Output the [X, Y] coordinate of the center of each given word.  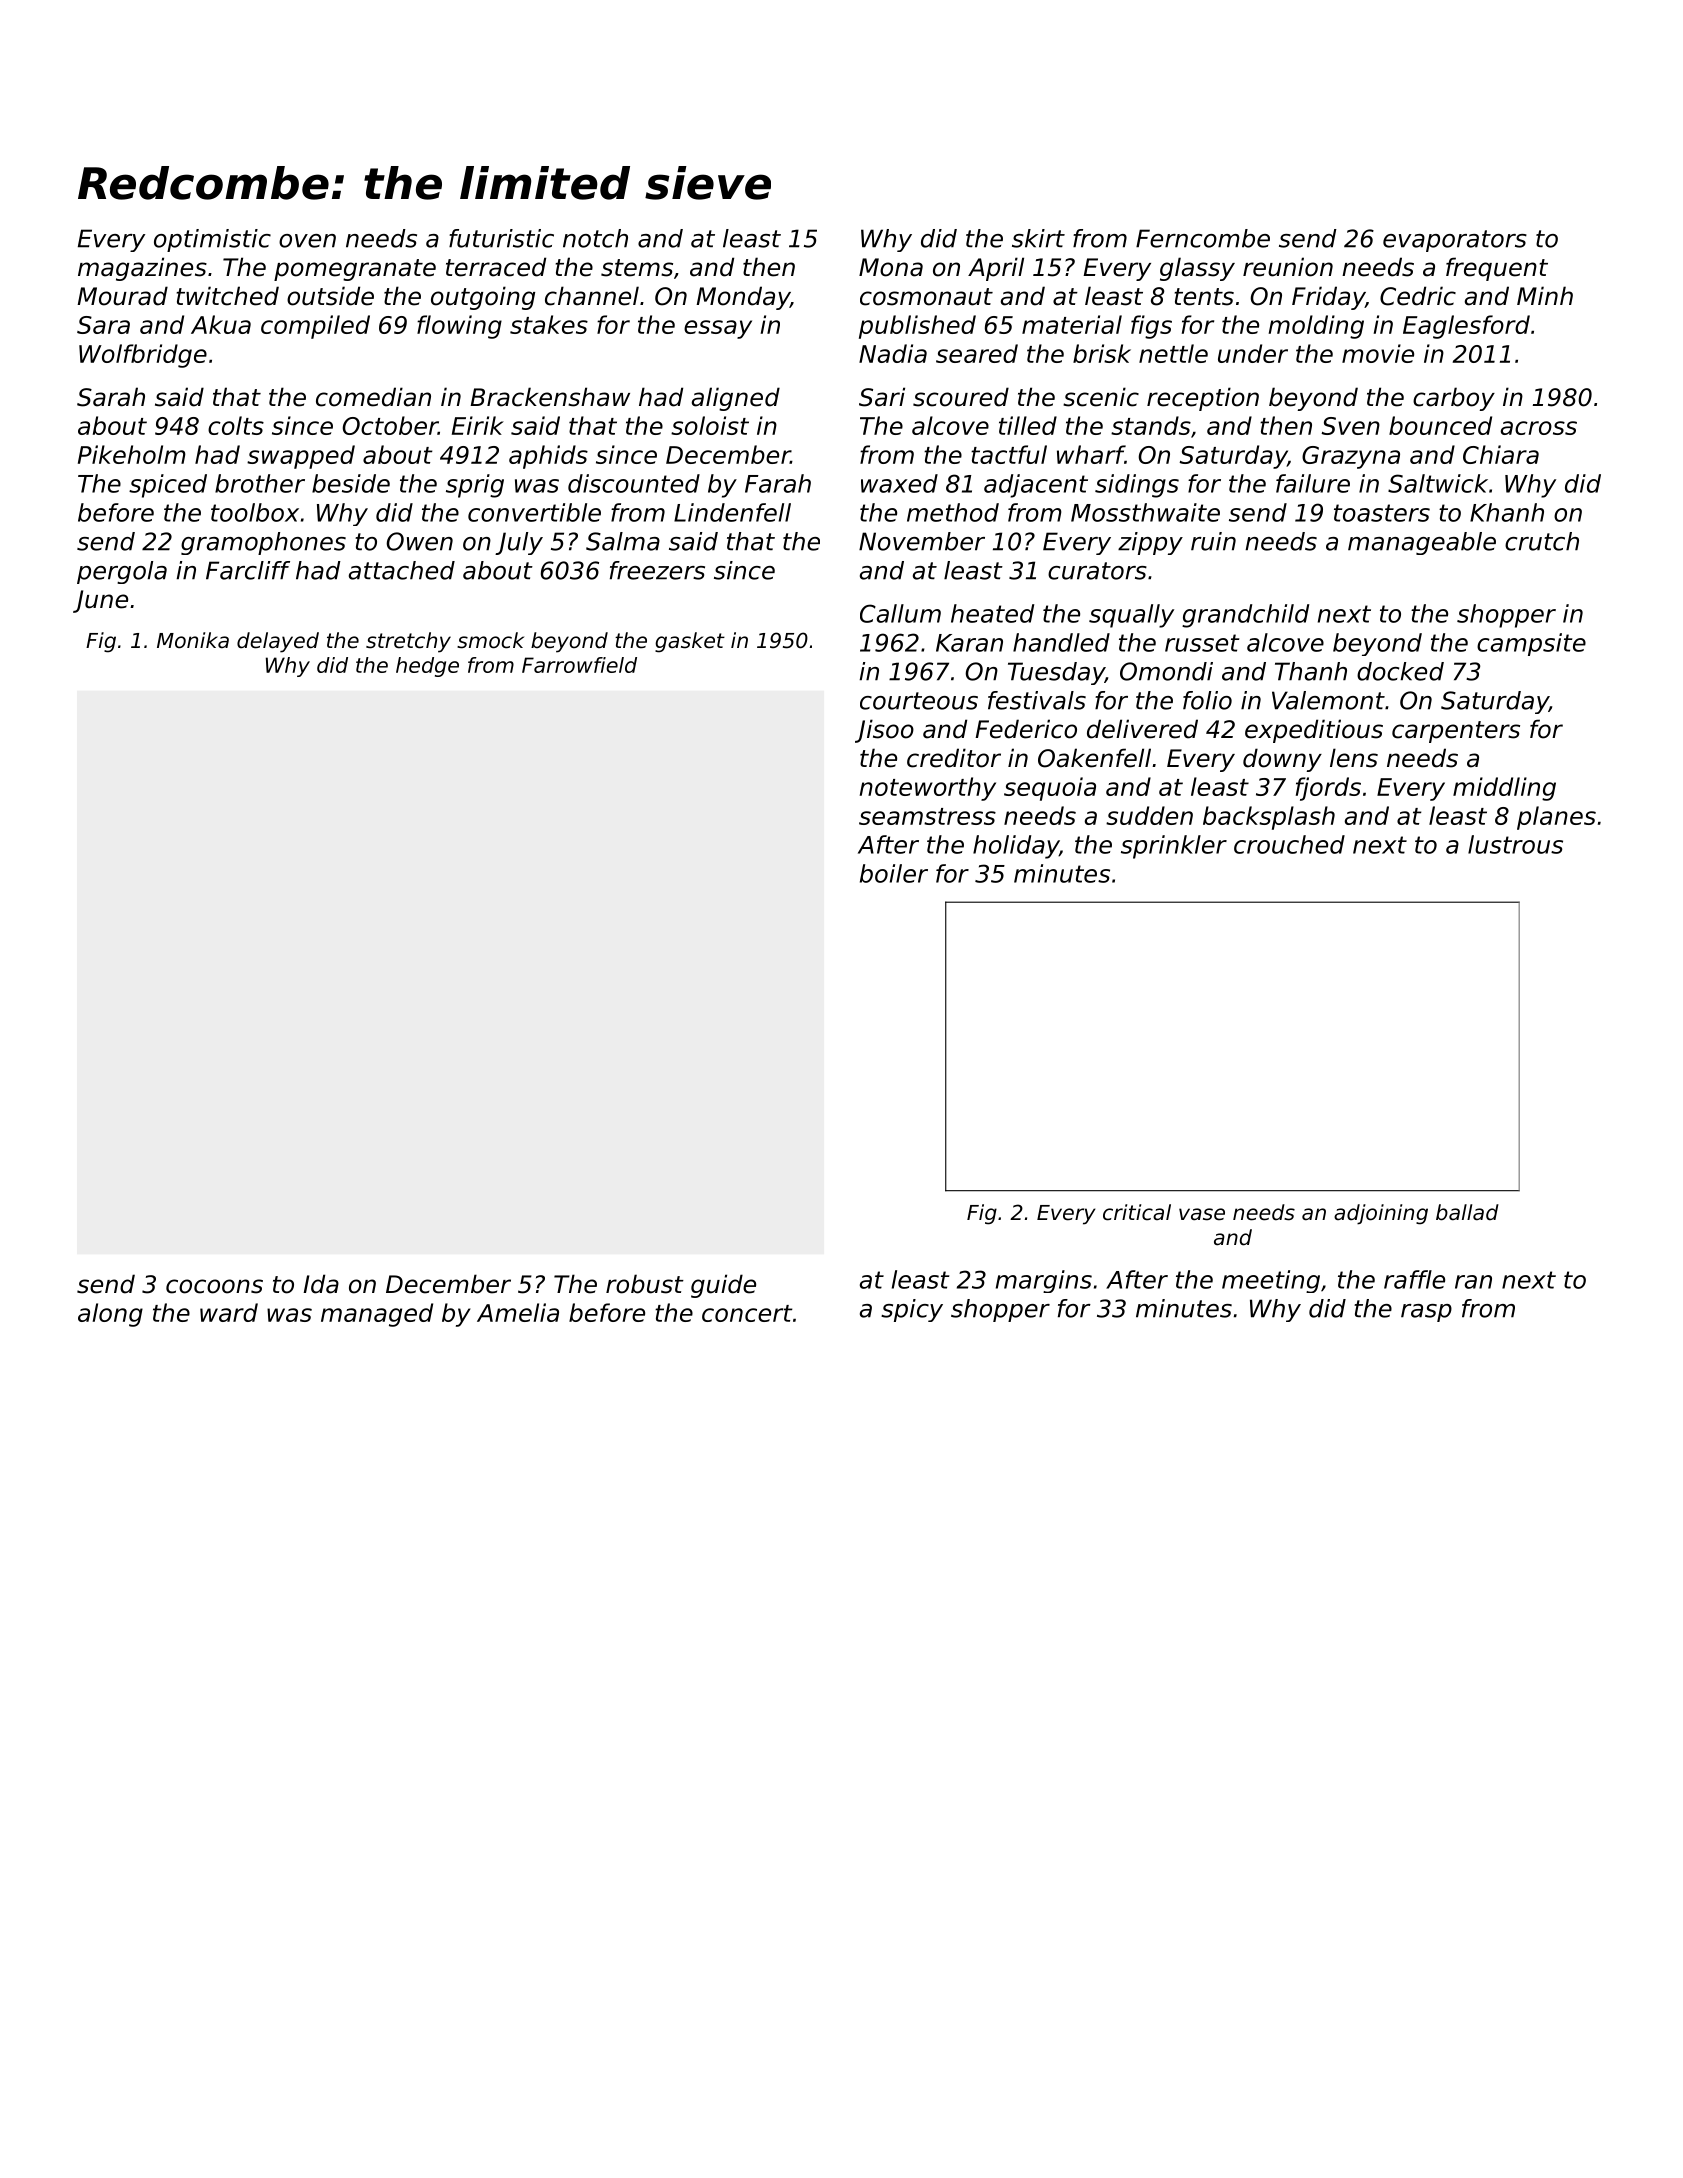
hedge [427, 667]
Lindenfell [732, 512]
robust [645, 1284]
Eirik [478, 425]
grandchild [1245, 616]
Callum [900, 613]
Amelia [518, 1312]
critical [1137, 1212]
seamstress [927, 816]
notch [595, 238]
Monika [193, 640]
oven [307, 241]
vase [1202, 1214]
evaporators [1455, 241]
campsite [1531, 644]
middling [1504, 789]
